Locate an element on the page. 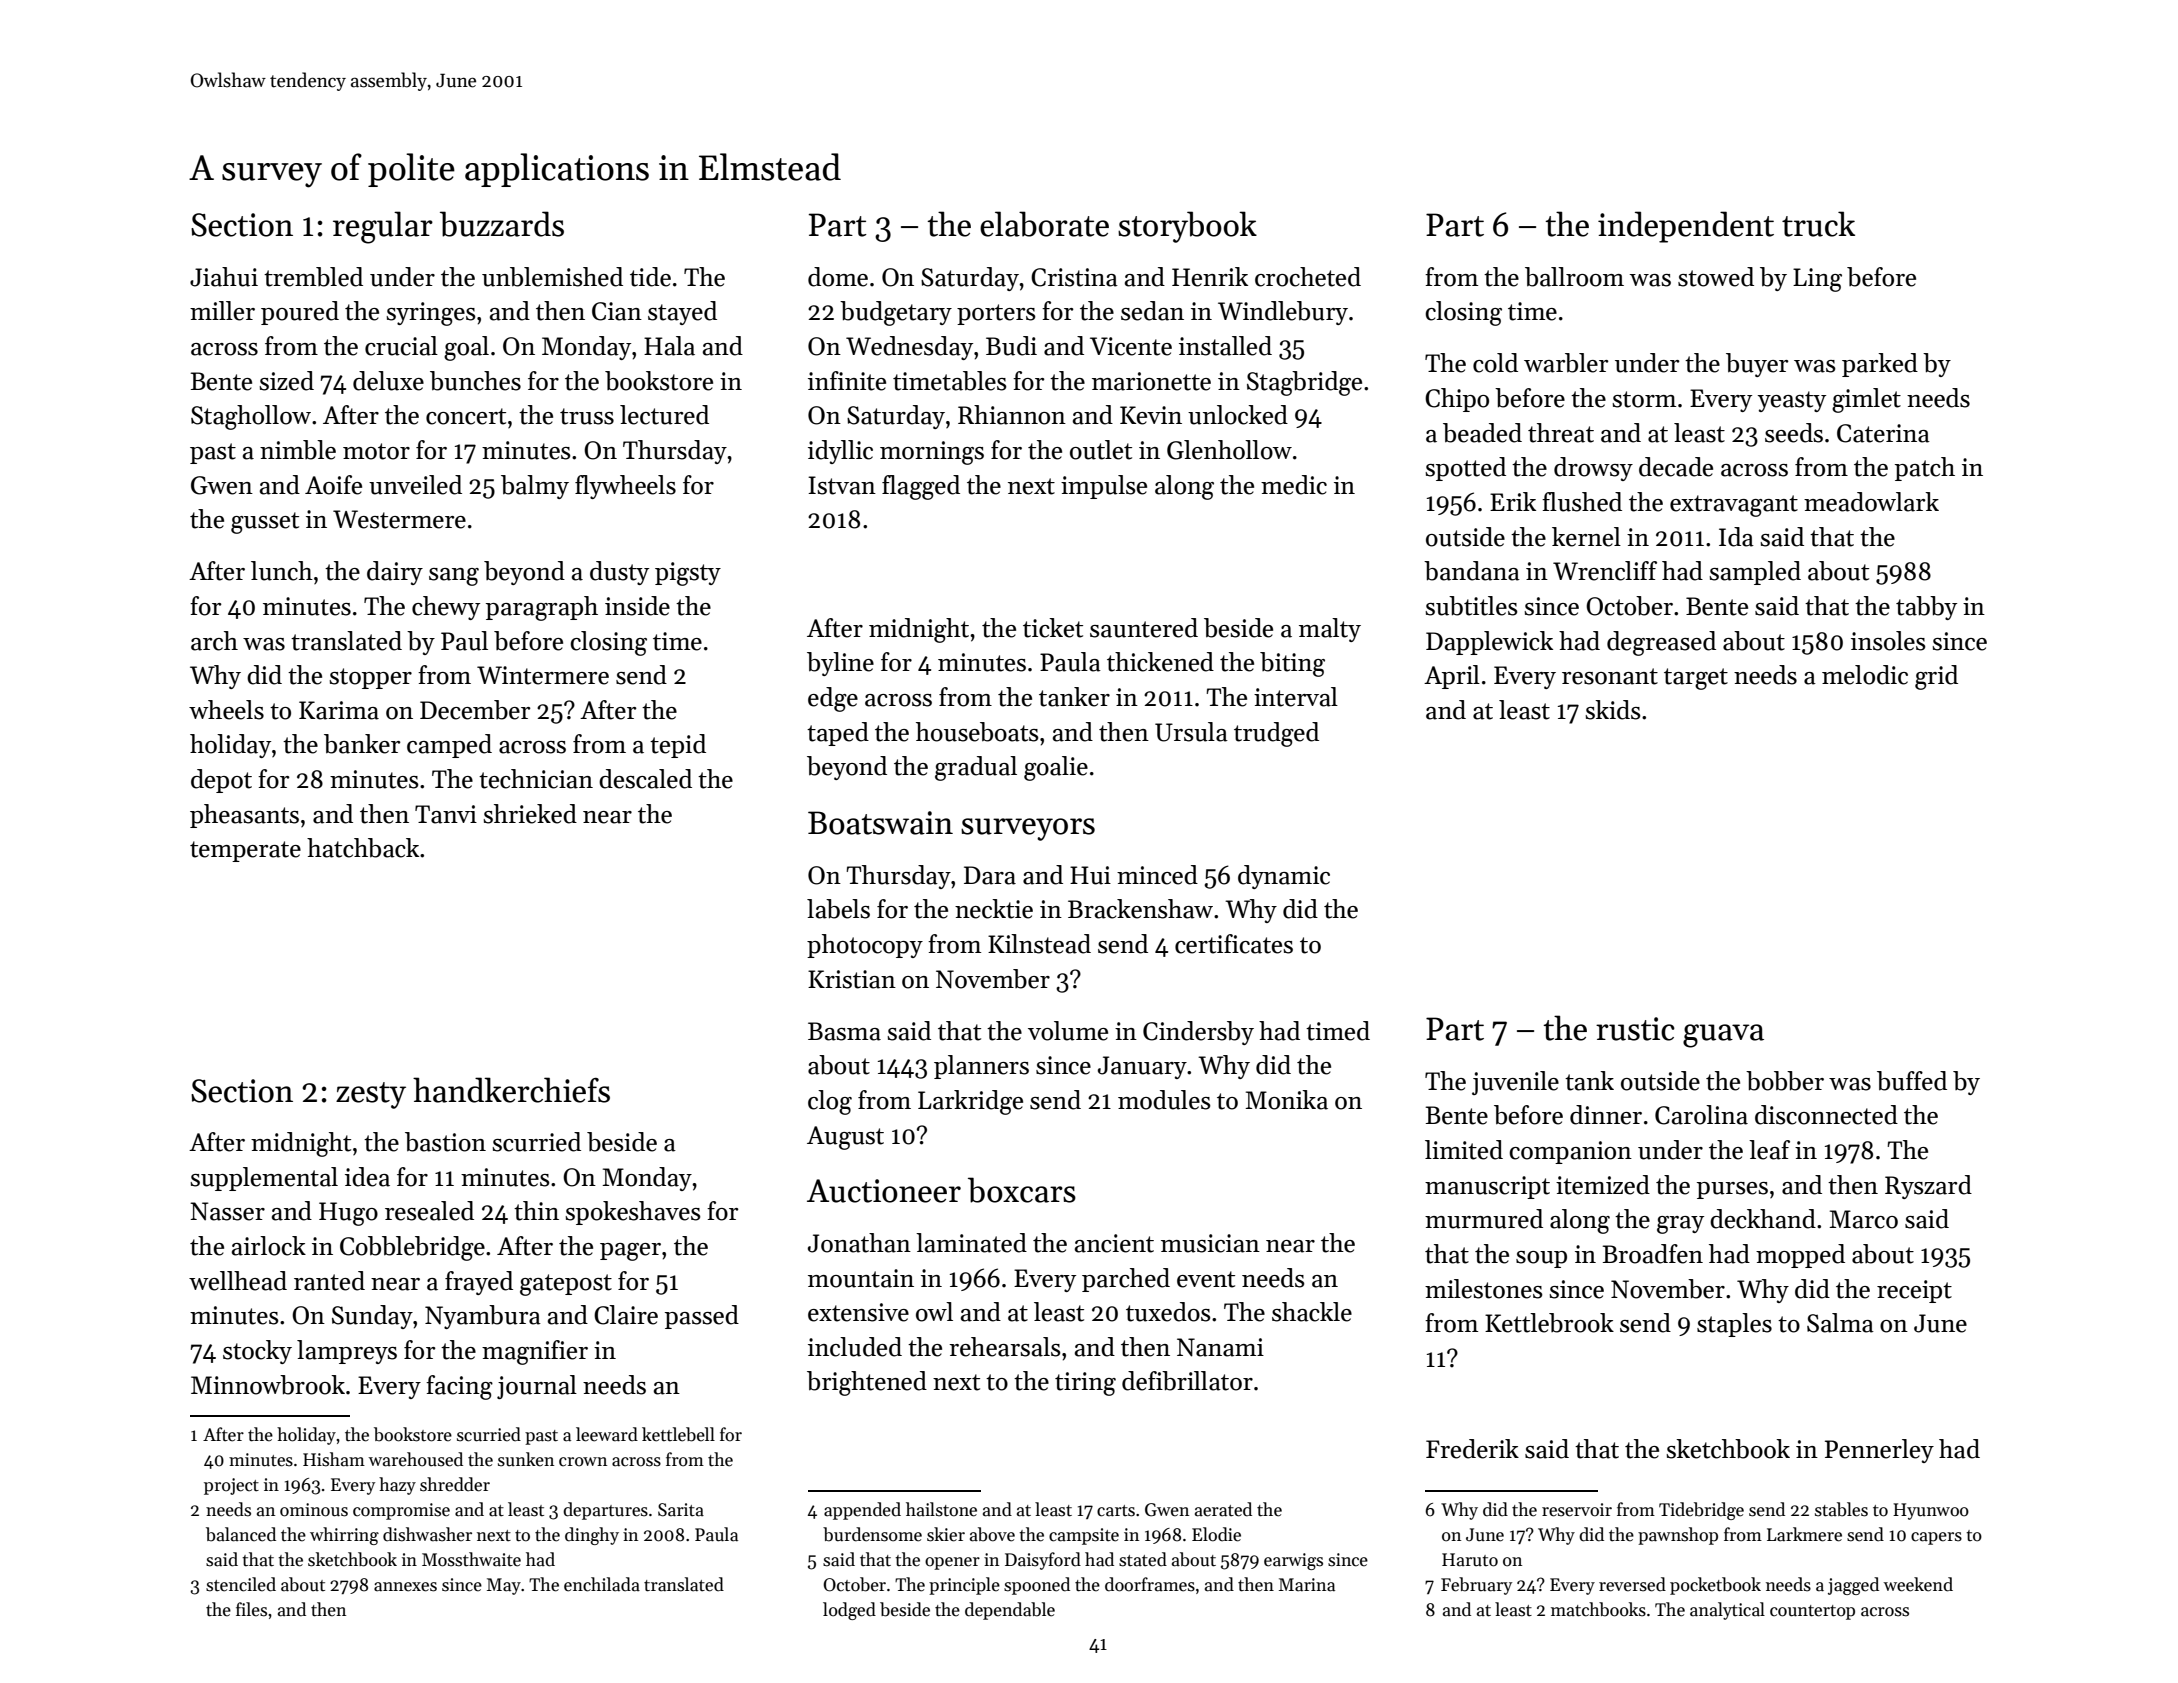 The height and width of the image is (1683, 2178). storm is located at coordinates (1644, 399).
